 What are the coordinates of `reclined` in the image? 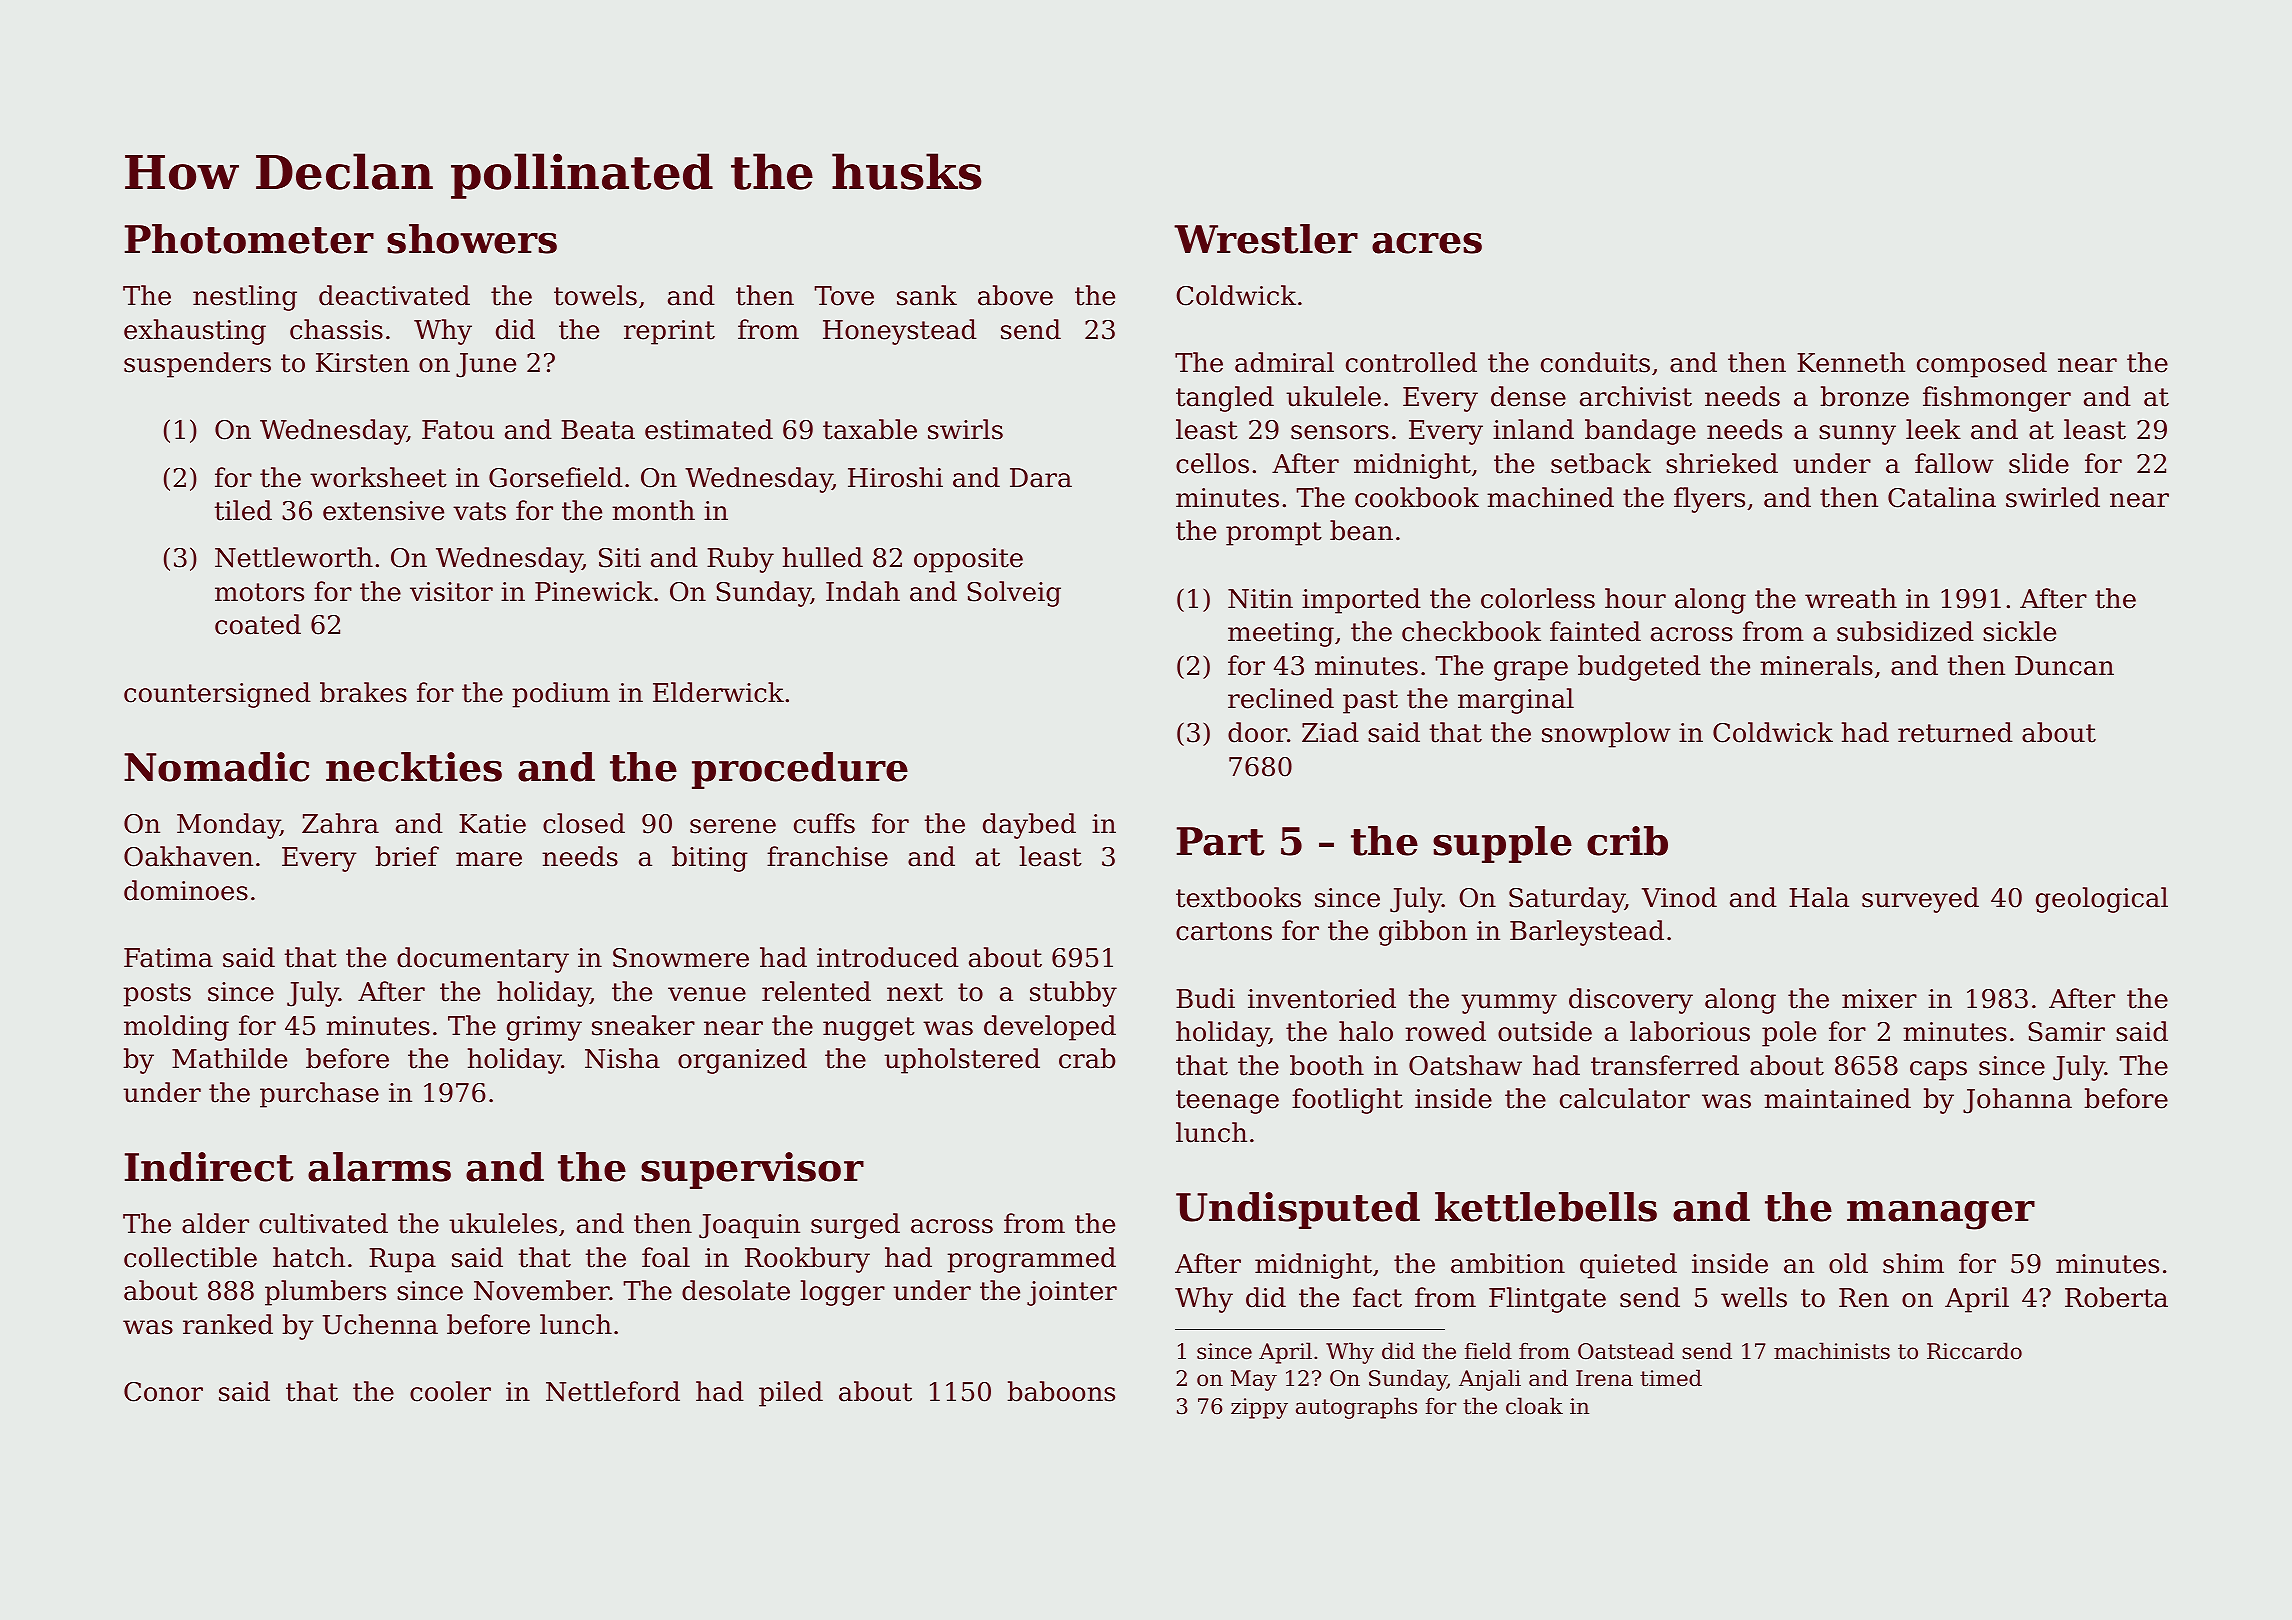 It's located at (1281, 698).
